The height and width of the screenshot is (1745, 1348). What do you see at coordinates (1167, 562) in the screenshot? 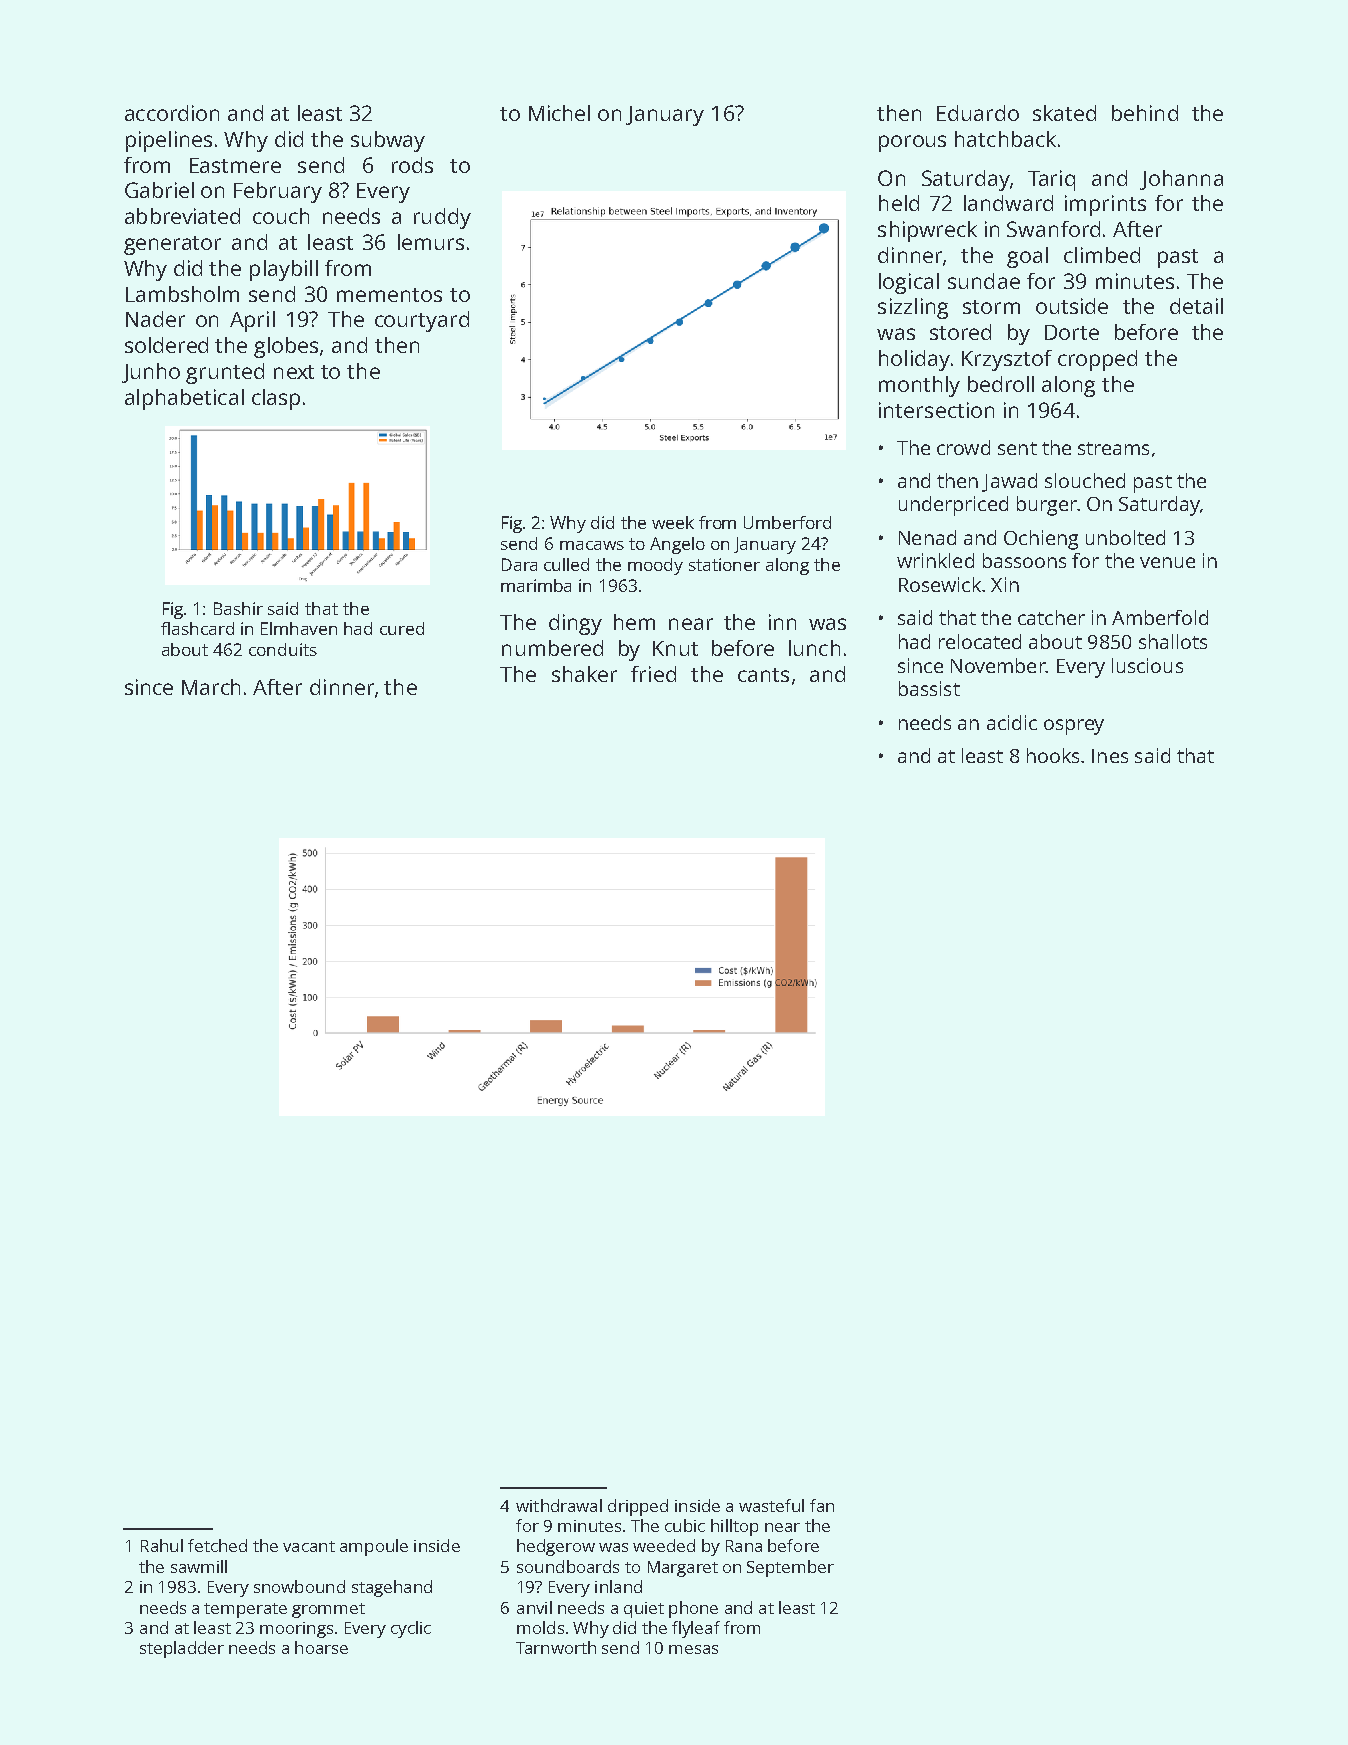
I see `venue` at bounding box center [1167, 562].
